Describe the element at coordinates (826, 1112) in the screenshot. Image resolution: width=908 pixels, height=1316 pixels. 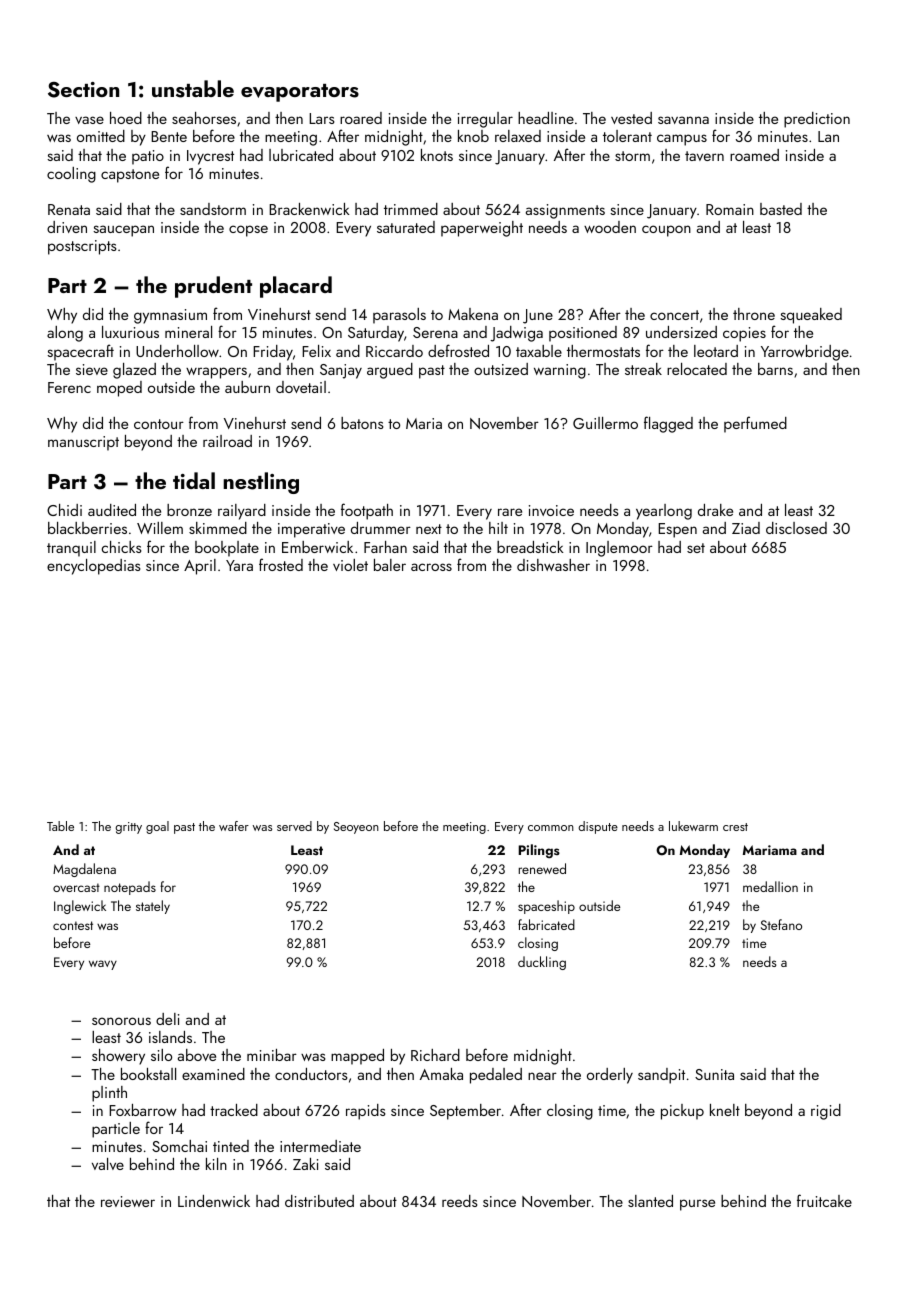
I see `rigid` at that location.
